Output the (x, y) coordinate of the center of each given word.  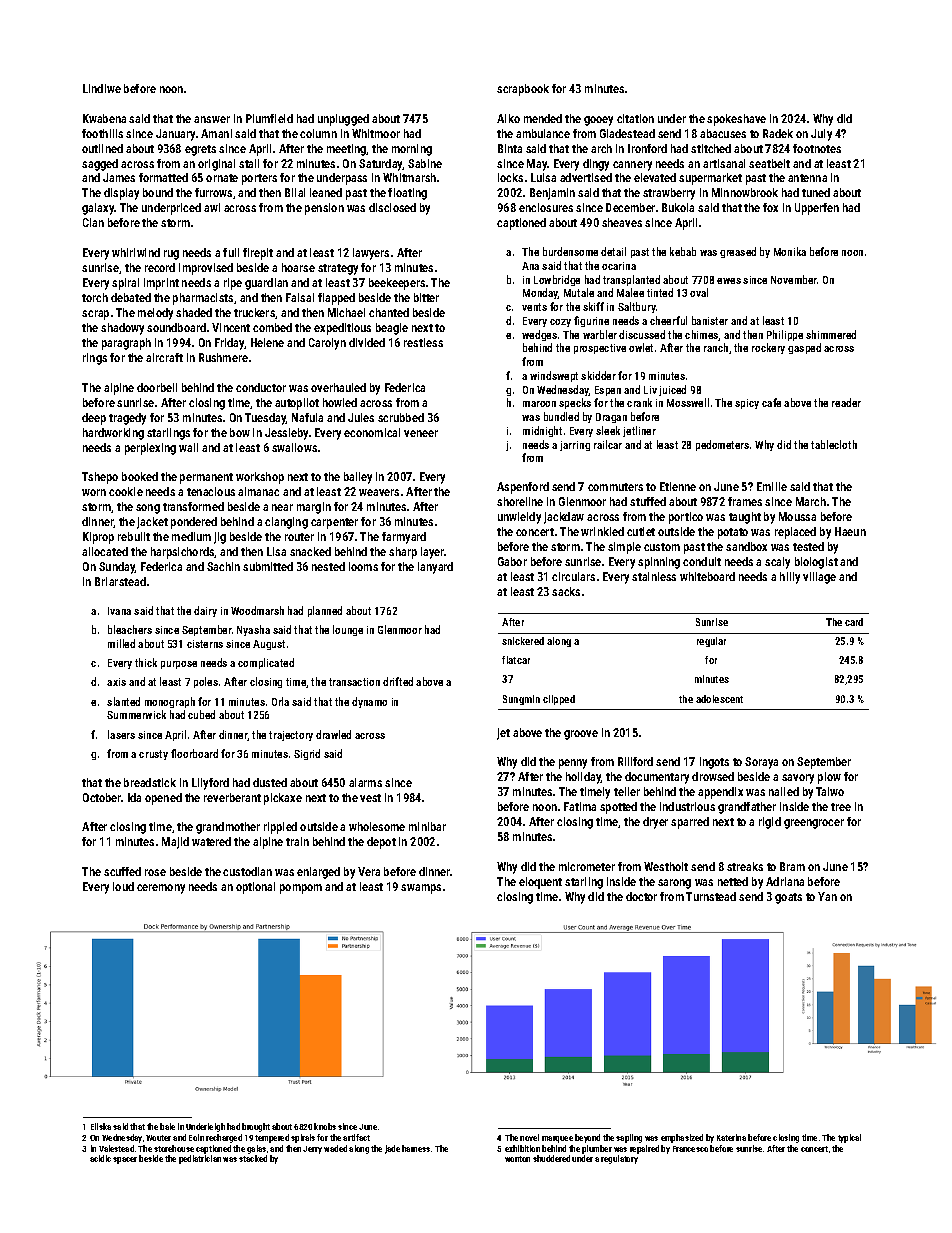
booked (140, 476)
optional (255, 888)
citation (635, 118)
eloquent (540, 883)
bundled (561, 416)
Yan (827, 896)
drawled (333, 734)
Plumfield (269, 118)
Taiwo (830, 791)
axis (116, 682)
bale (167, 1126)
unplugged (343, 120)
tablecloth (834, 444)
